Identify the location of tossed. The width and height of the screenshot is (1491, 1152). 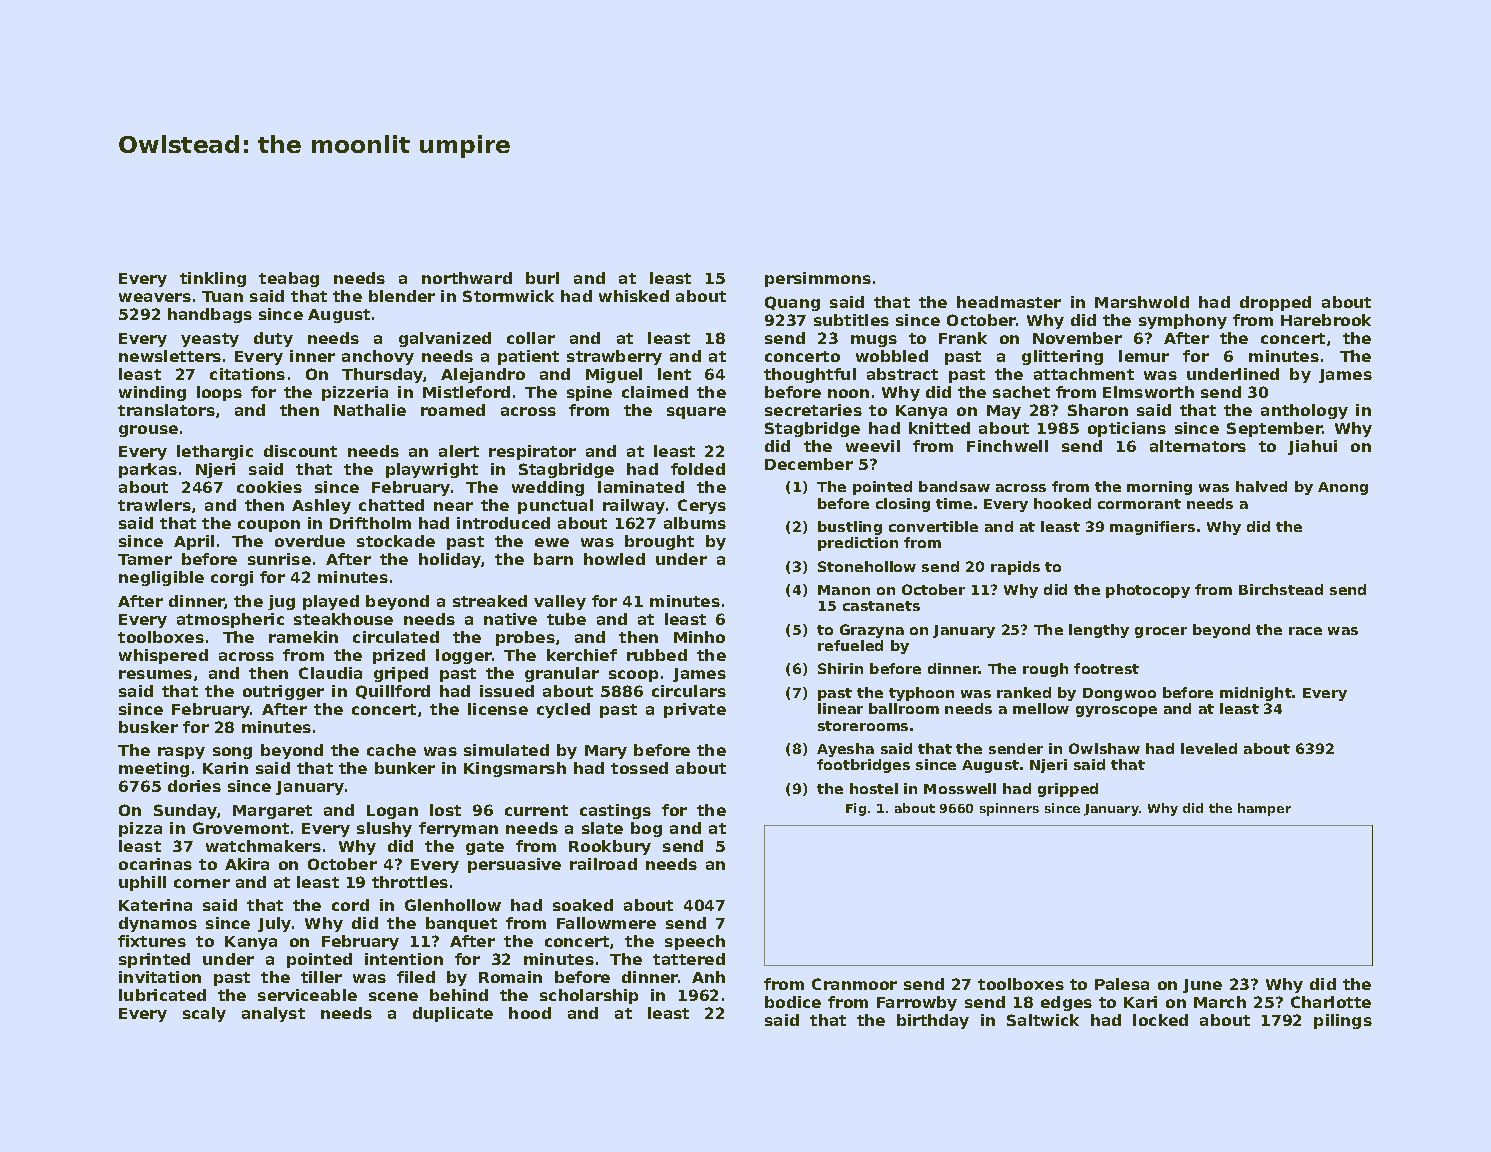
(639, 768).
